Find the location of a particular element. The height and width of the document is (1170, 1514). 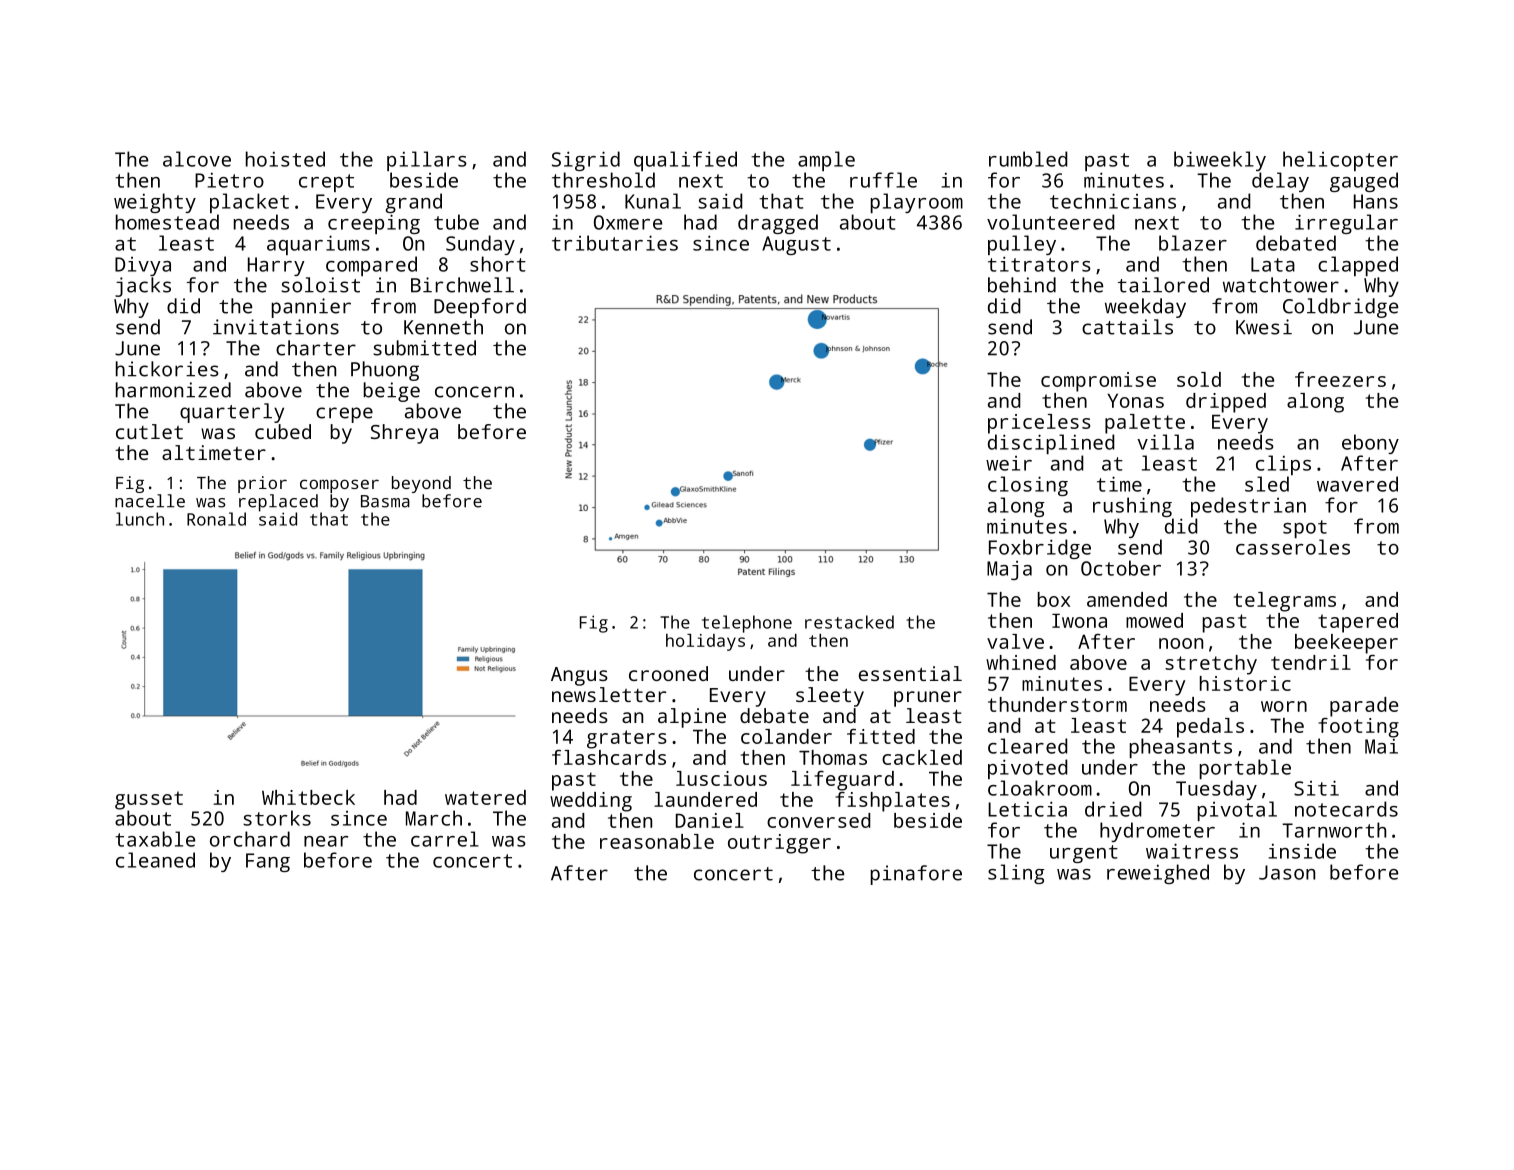

pinafore is located at coordinates (916, 875).
